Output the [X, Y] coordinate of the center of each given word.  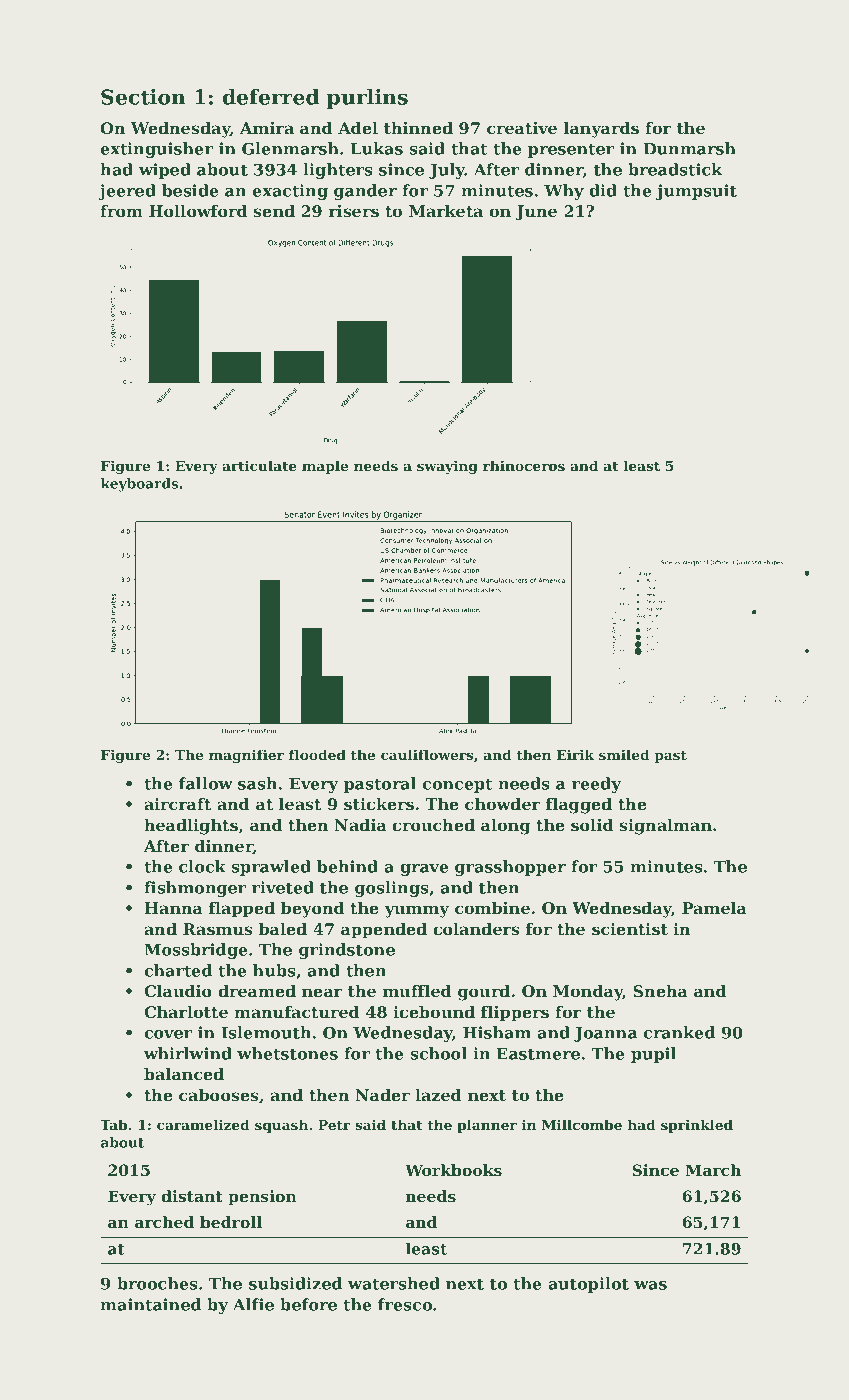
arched [164, 1222]
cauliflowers [427, 754]
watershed [394, 1283]
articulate [259, 465]
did [603, 190]
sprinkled [697, 1126]
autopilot [588, 1285]
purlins [367, 99]
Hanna [174, 908]
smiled [624, 754]
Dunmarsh [690, 148]
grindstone [347, 951]
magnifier [246, 756]
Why [564, 192]
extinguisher [156, 150]
